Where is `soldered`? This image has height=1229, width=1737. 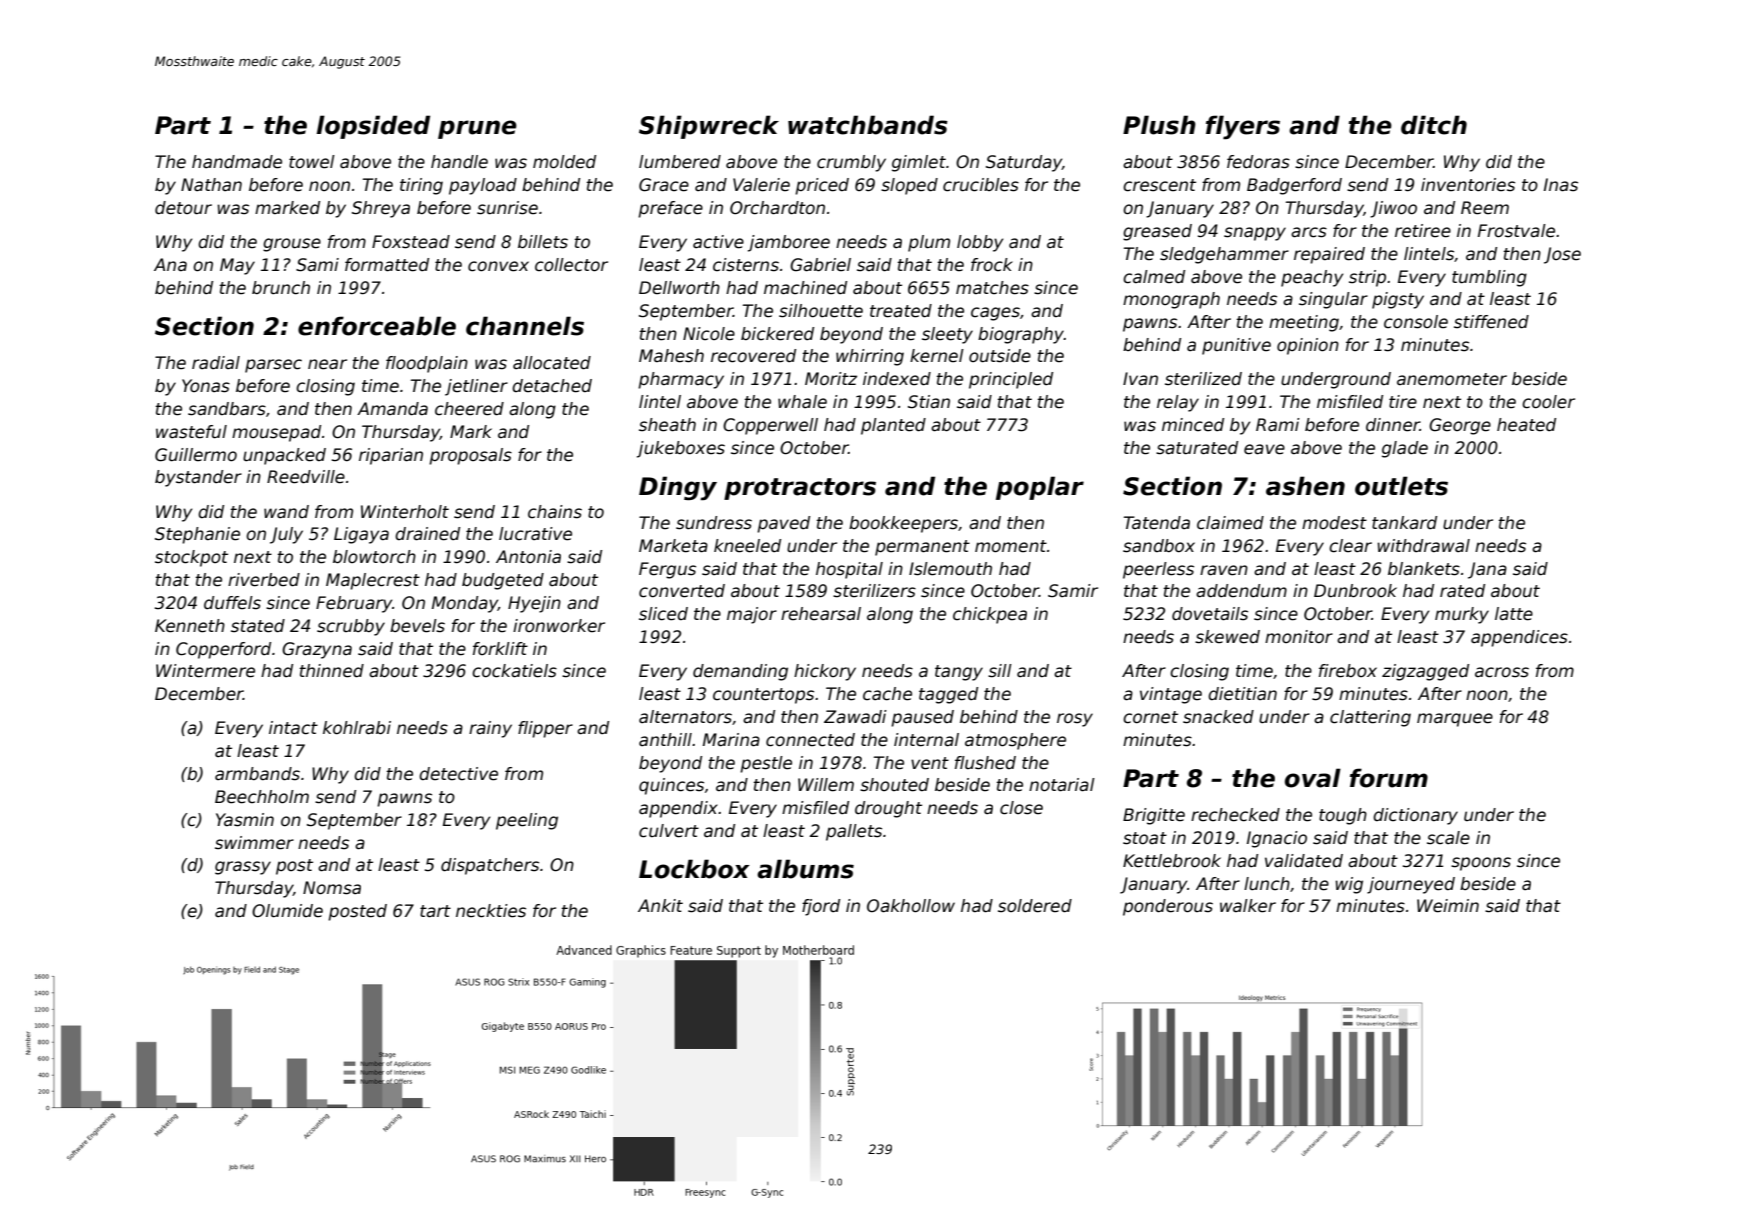 soldered is located at coordinates (1035, 906).
